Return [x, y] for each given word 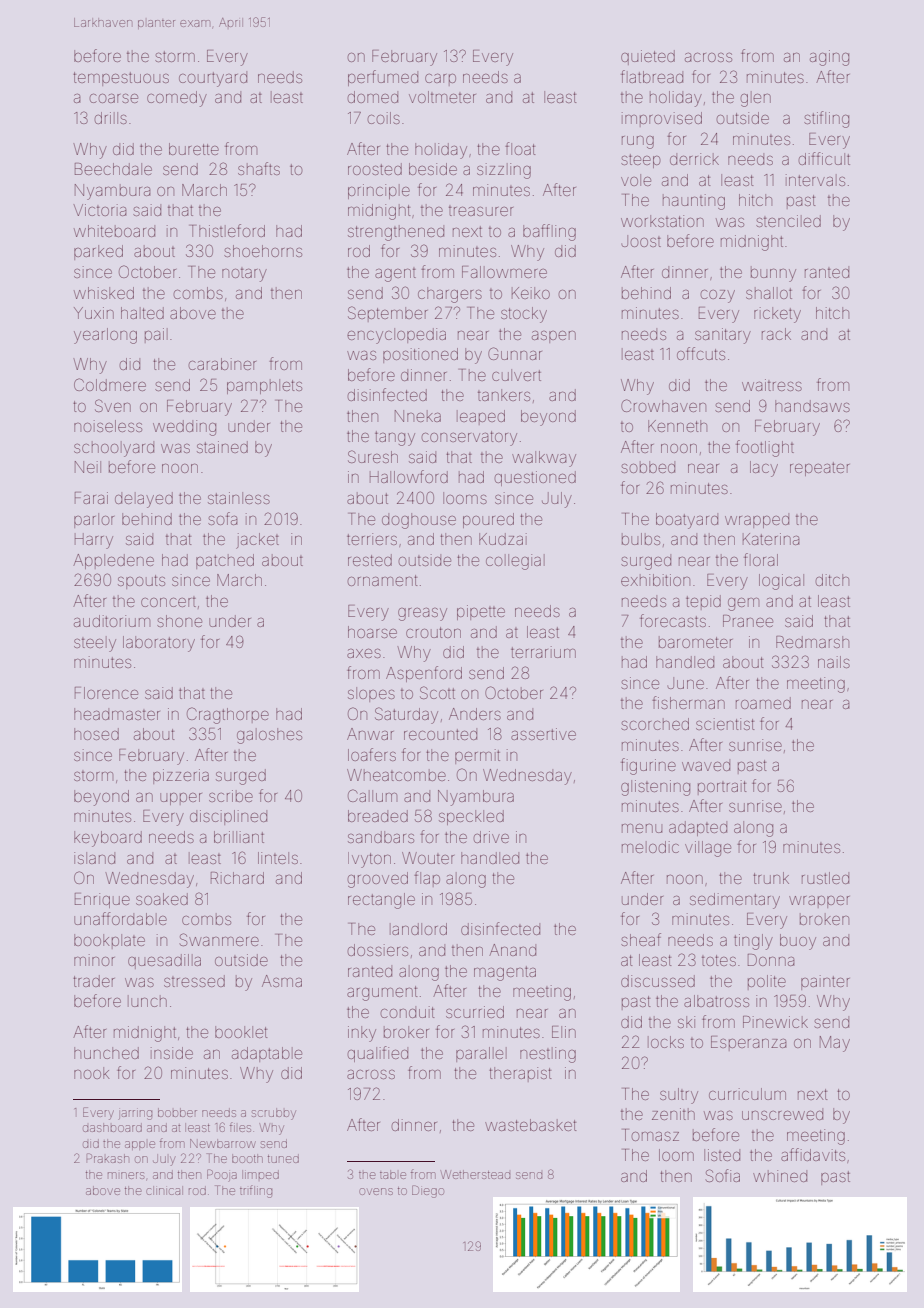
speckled [471, 817]
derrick [694, 159]
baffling [549, 232]
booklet [241, 1032]
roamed [763, 703]
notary [244, 275]
